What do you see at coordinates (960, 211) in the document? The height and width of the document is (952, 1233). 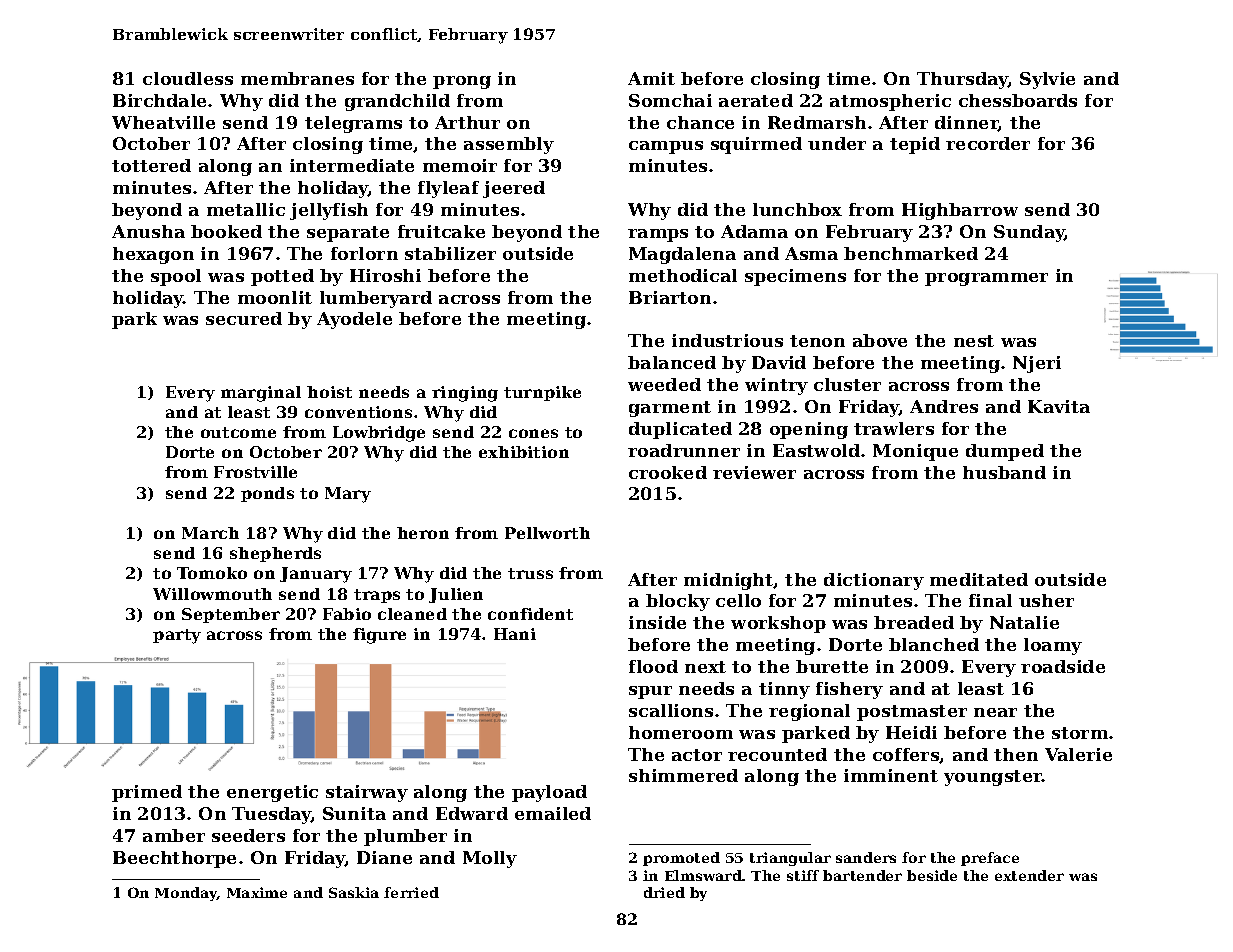 I see `Highbarrow` at bounding box center [960, 211].
